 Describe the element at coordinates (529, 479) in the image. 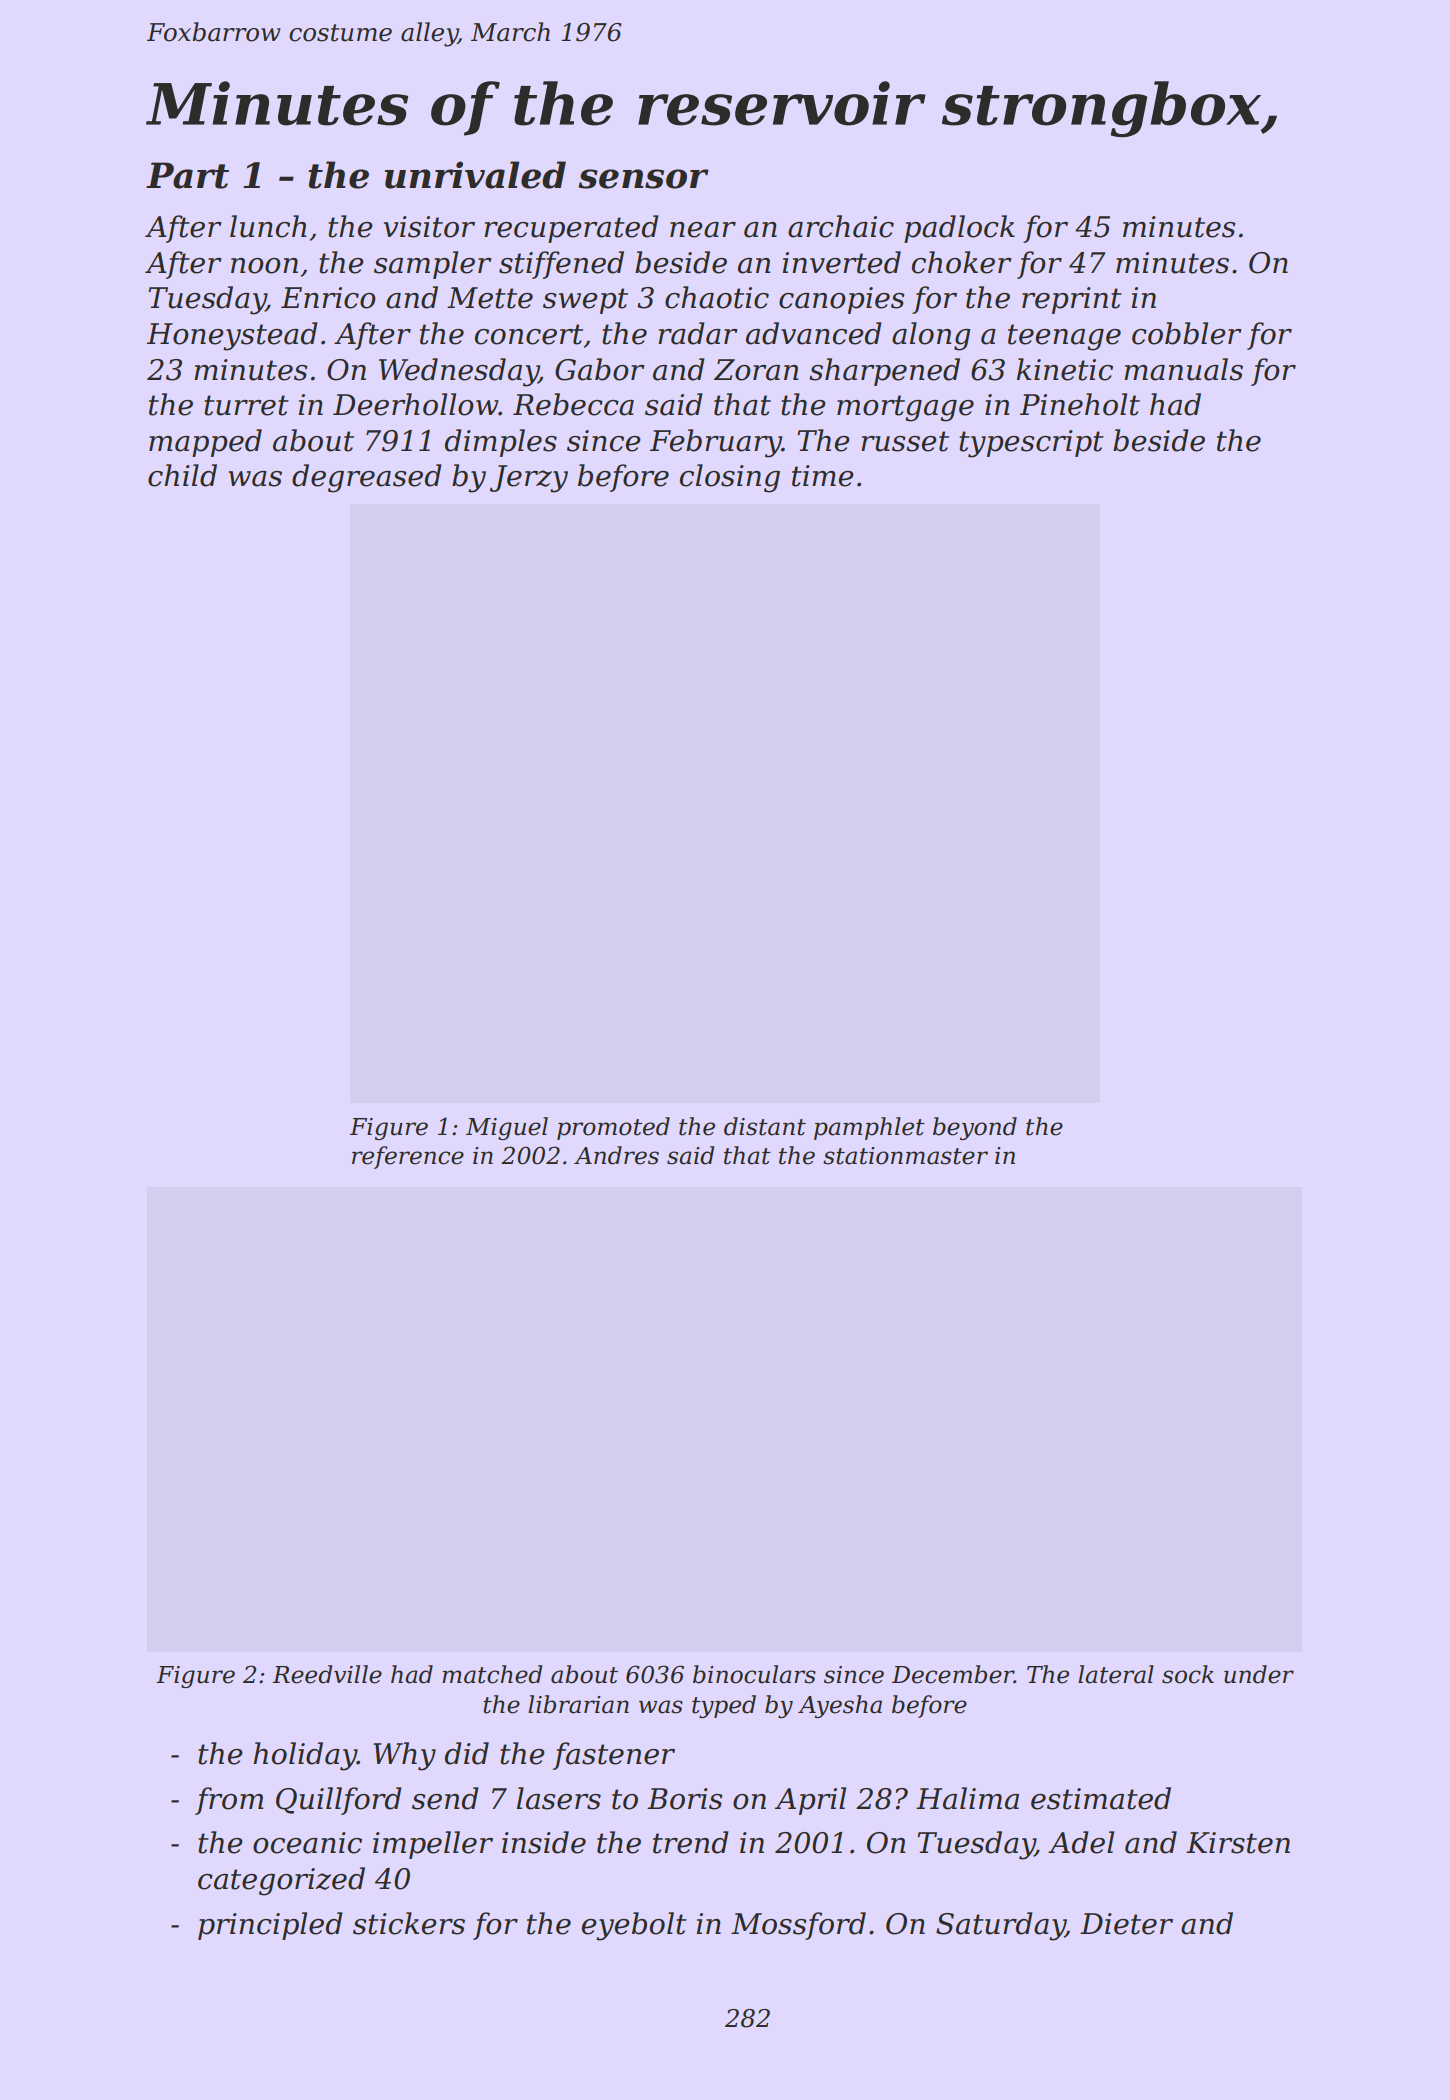

I see `Jerzy` at that location.
